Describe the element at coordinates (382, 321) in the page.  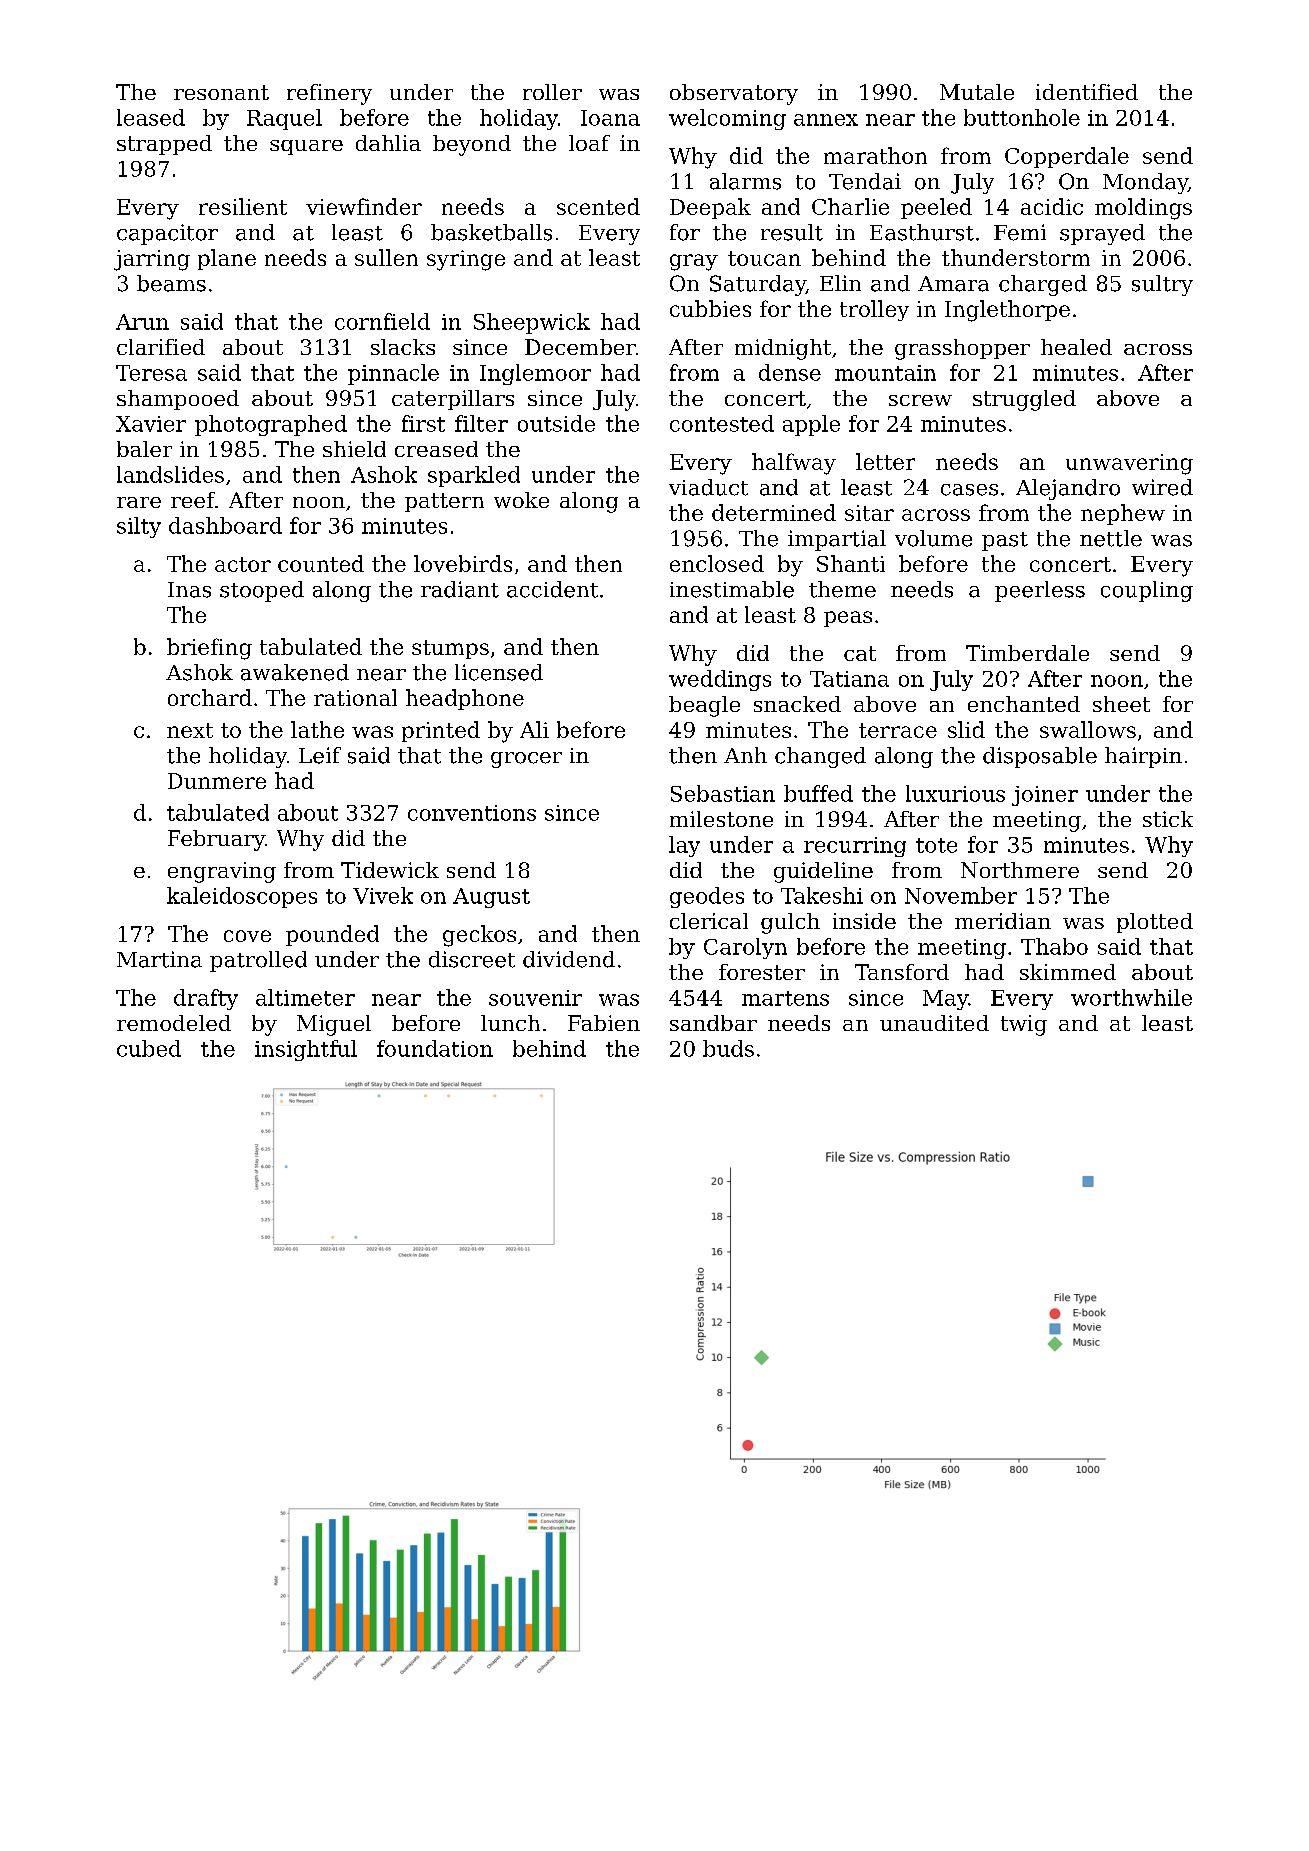
I see `cornfield` at that location.
